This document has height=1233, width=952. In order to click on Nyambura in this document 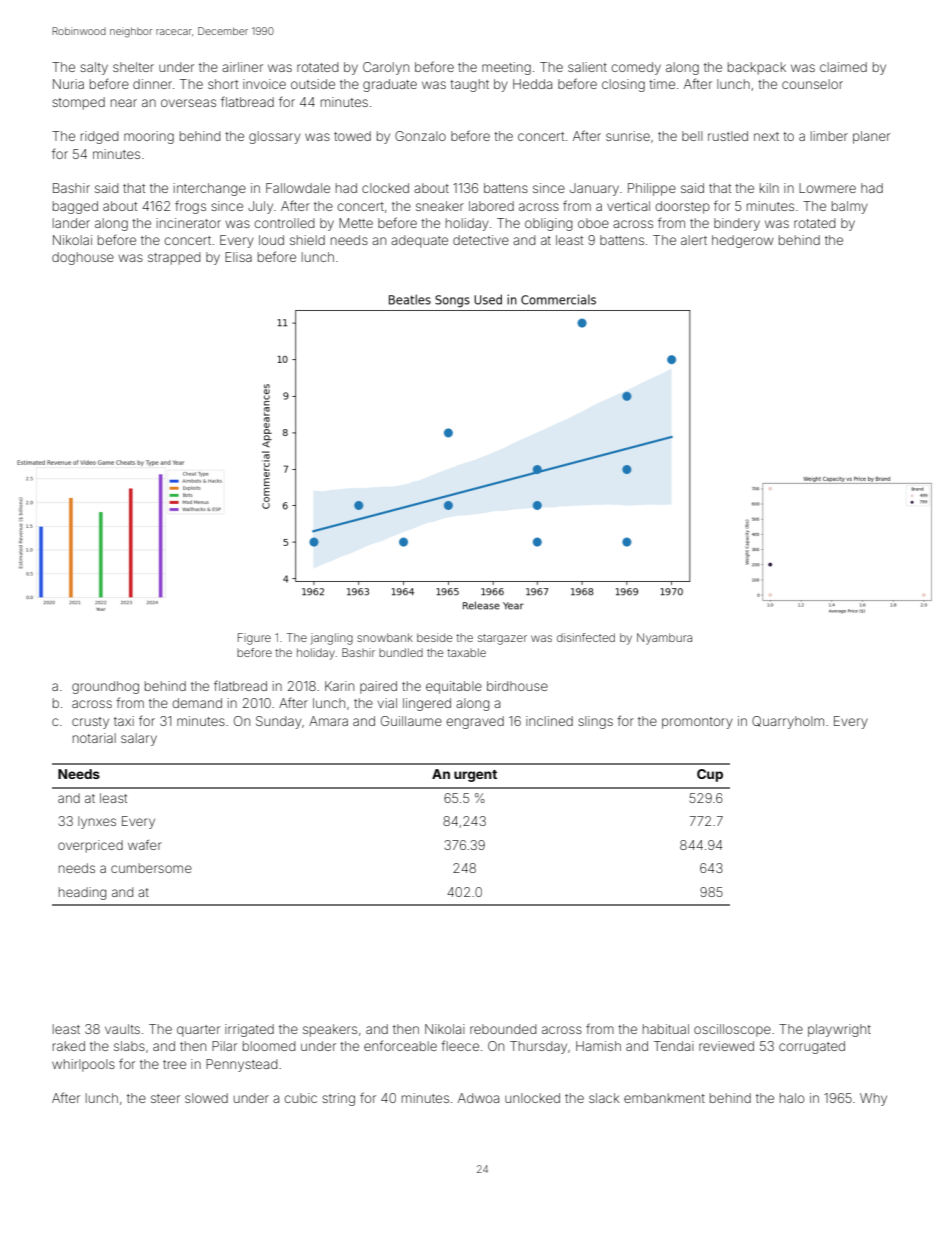, I will do `click(664, 639)`.
